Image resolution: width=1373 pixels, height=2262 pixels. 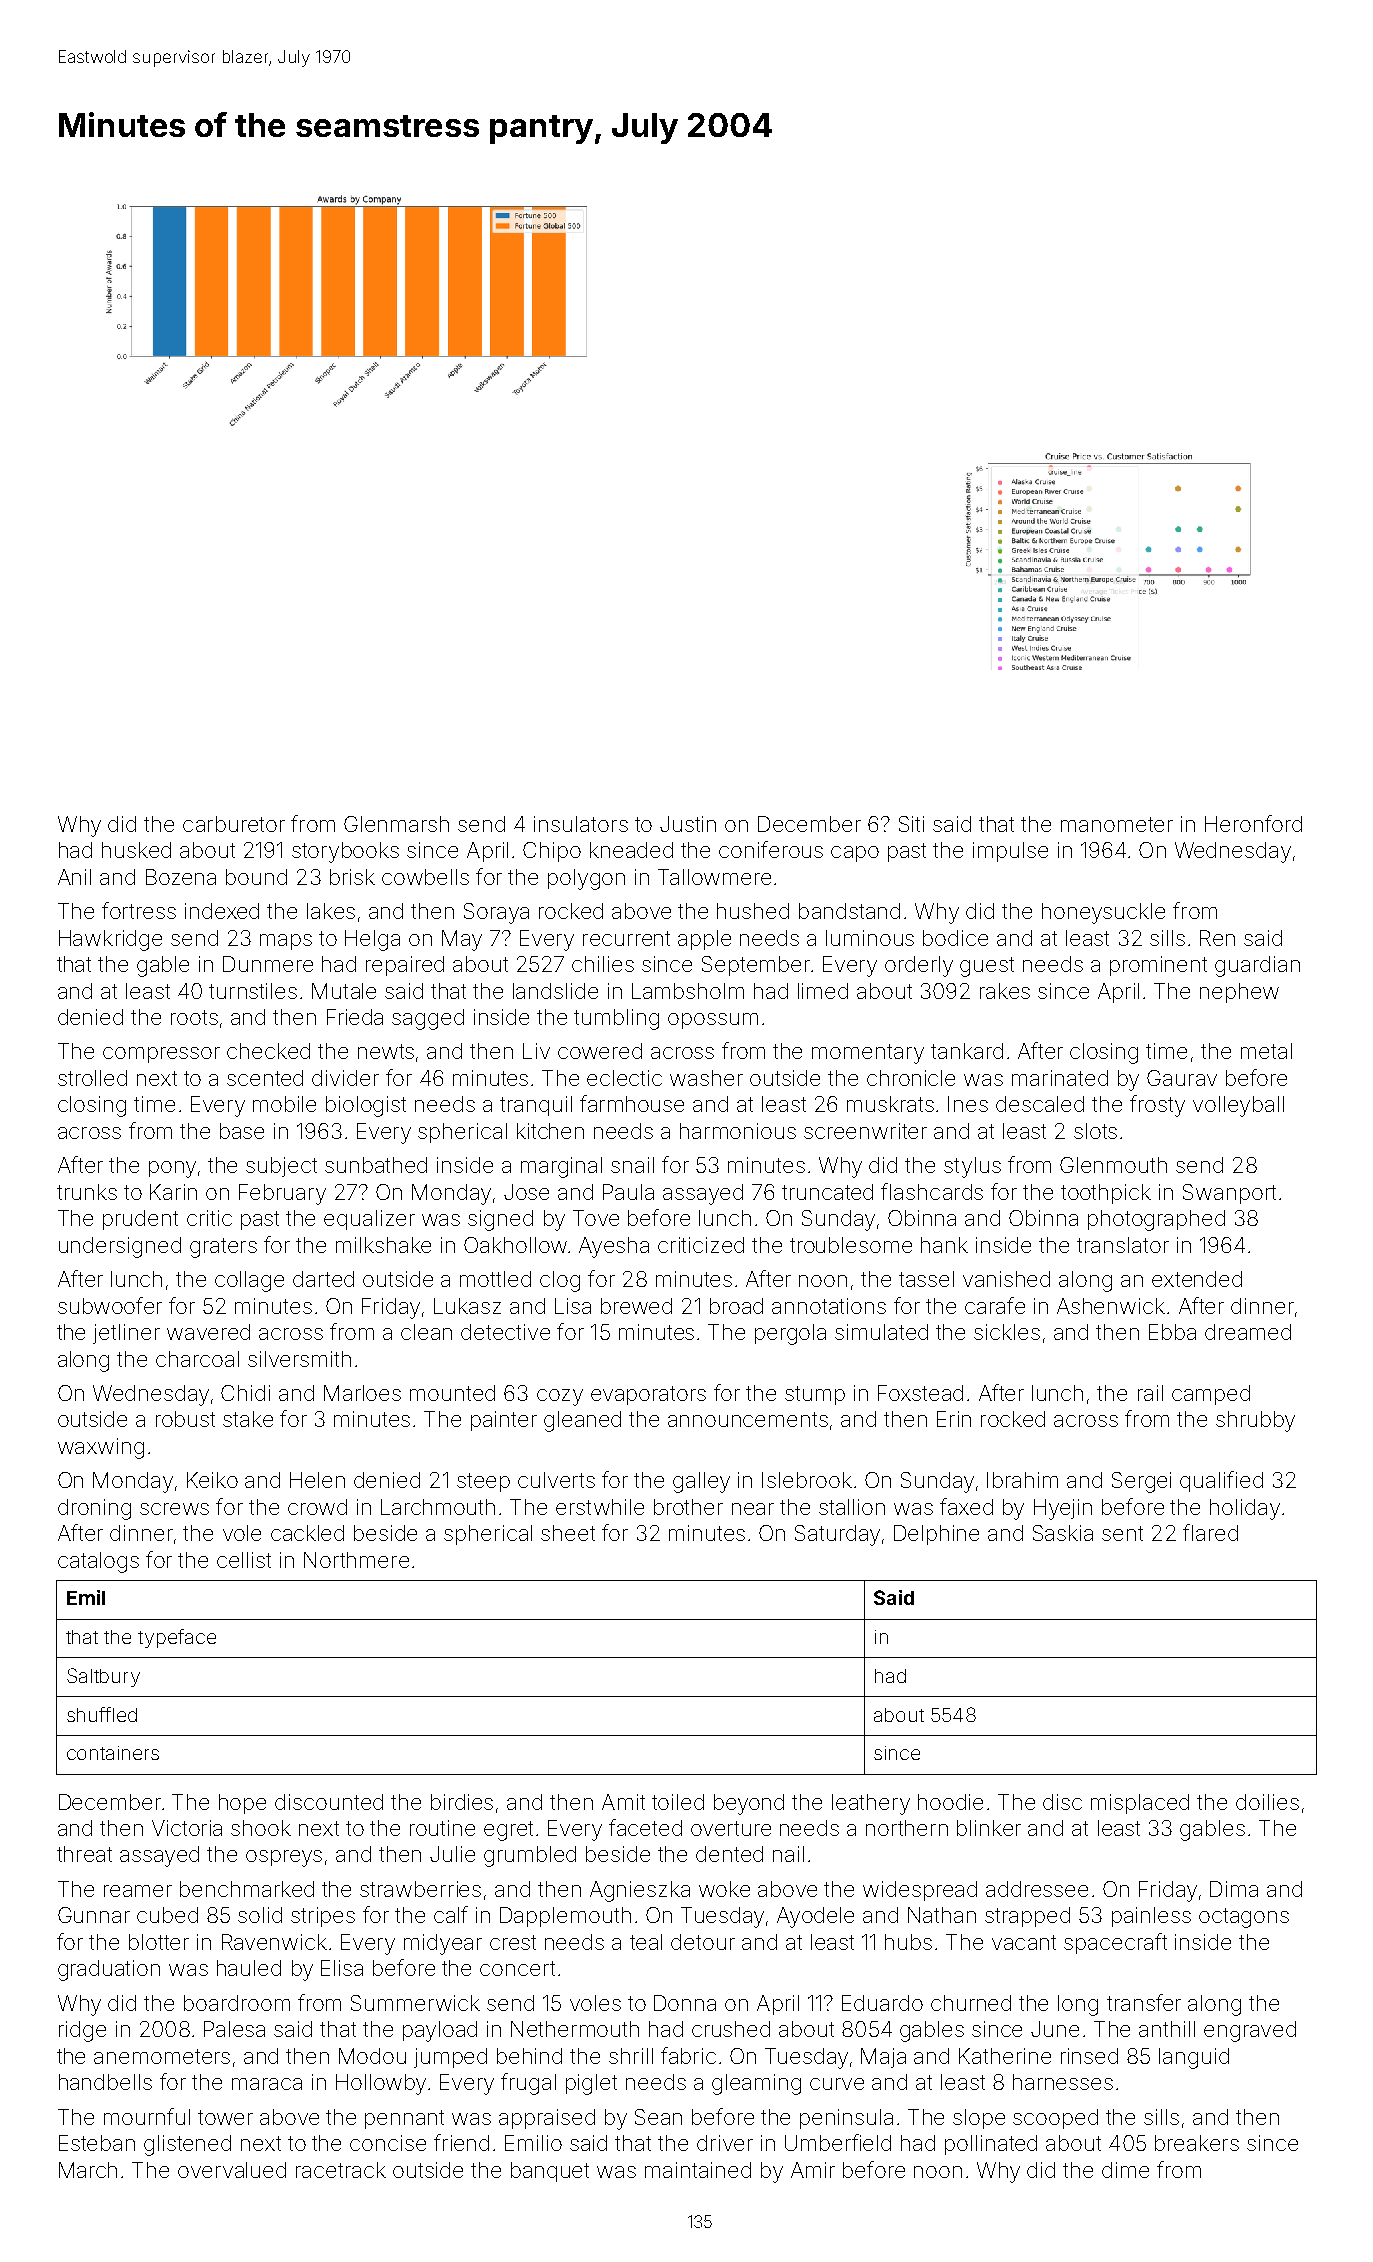 What do you see at coordinates (1005, 991) in the screenshot?
I see `rakes` at bounding box center [1005, 991].
